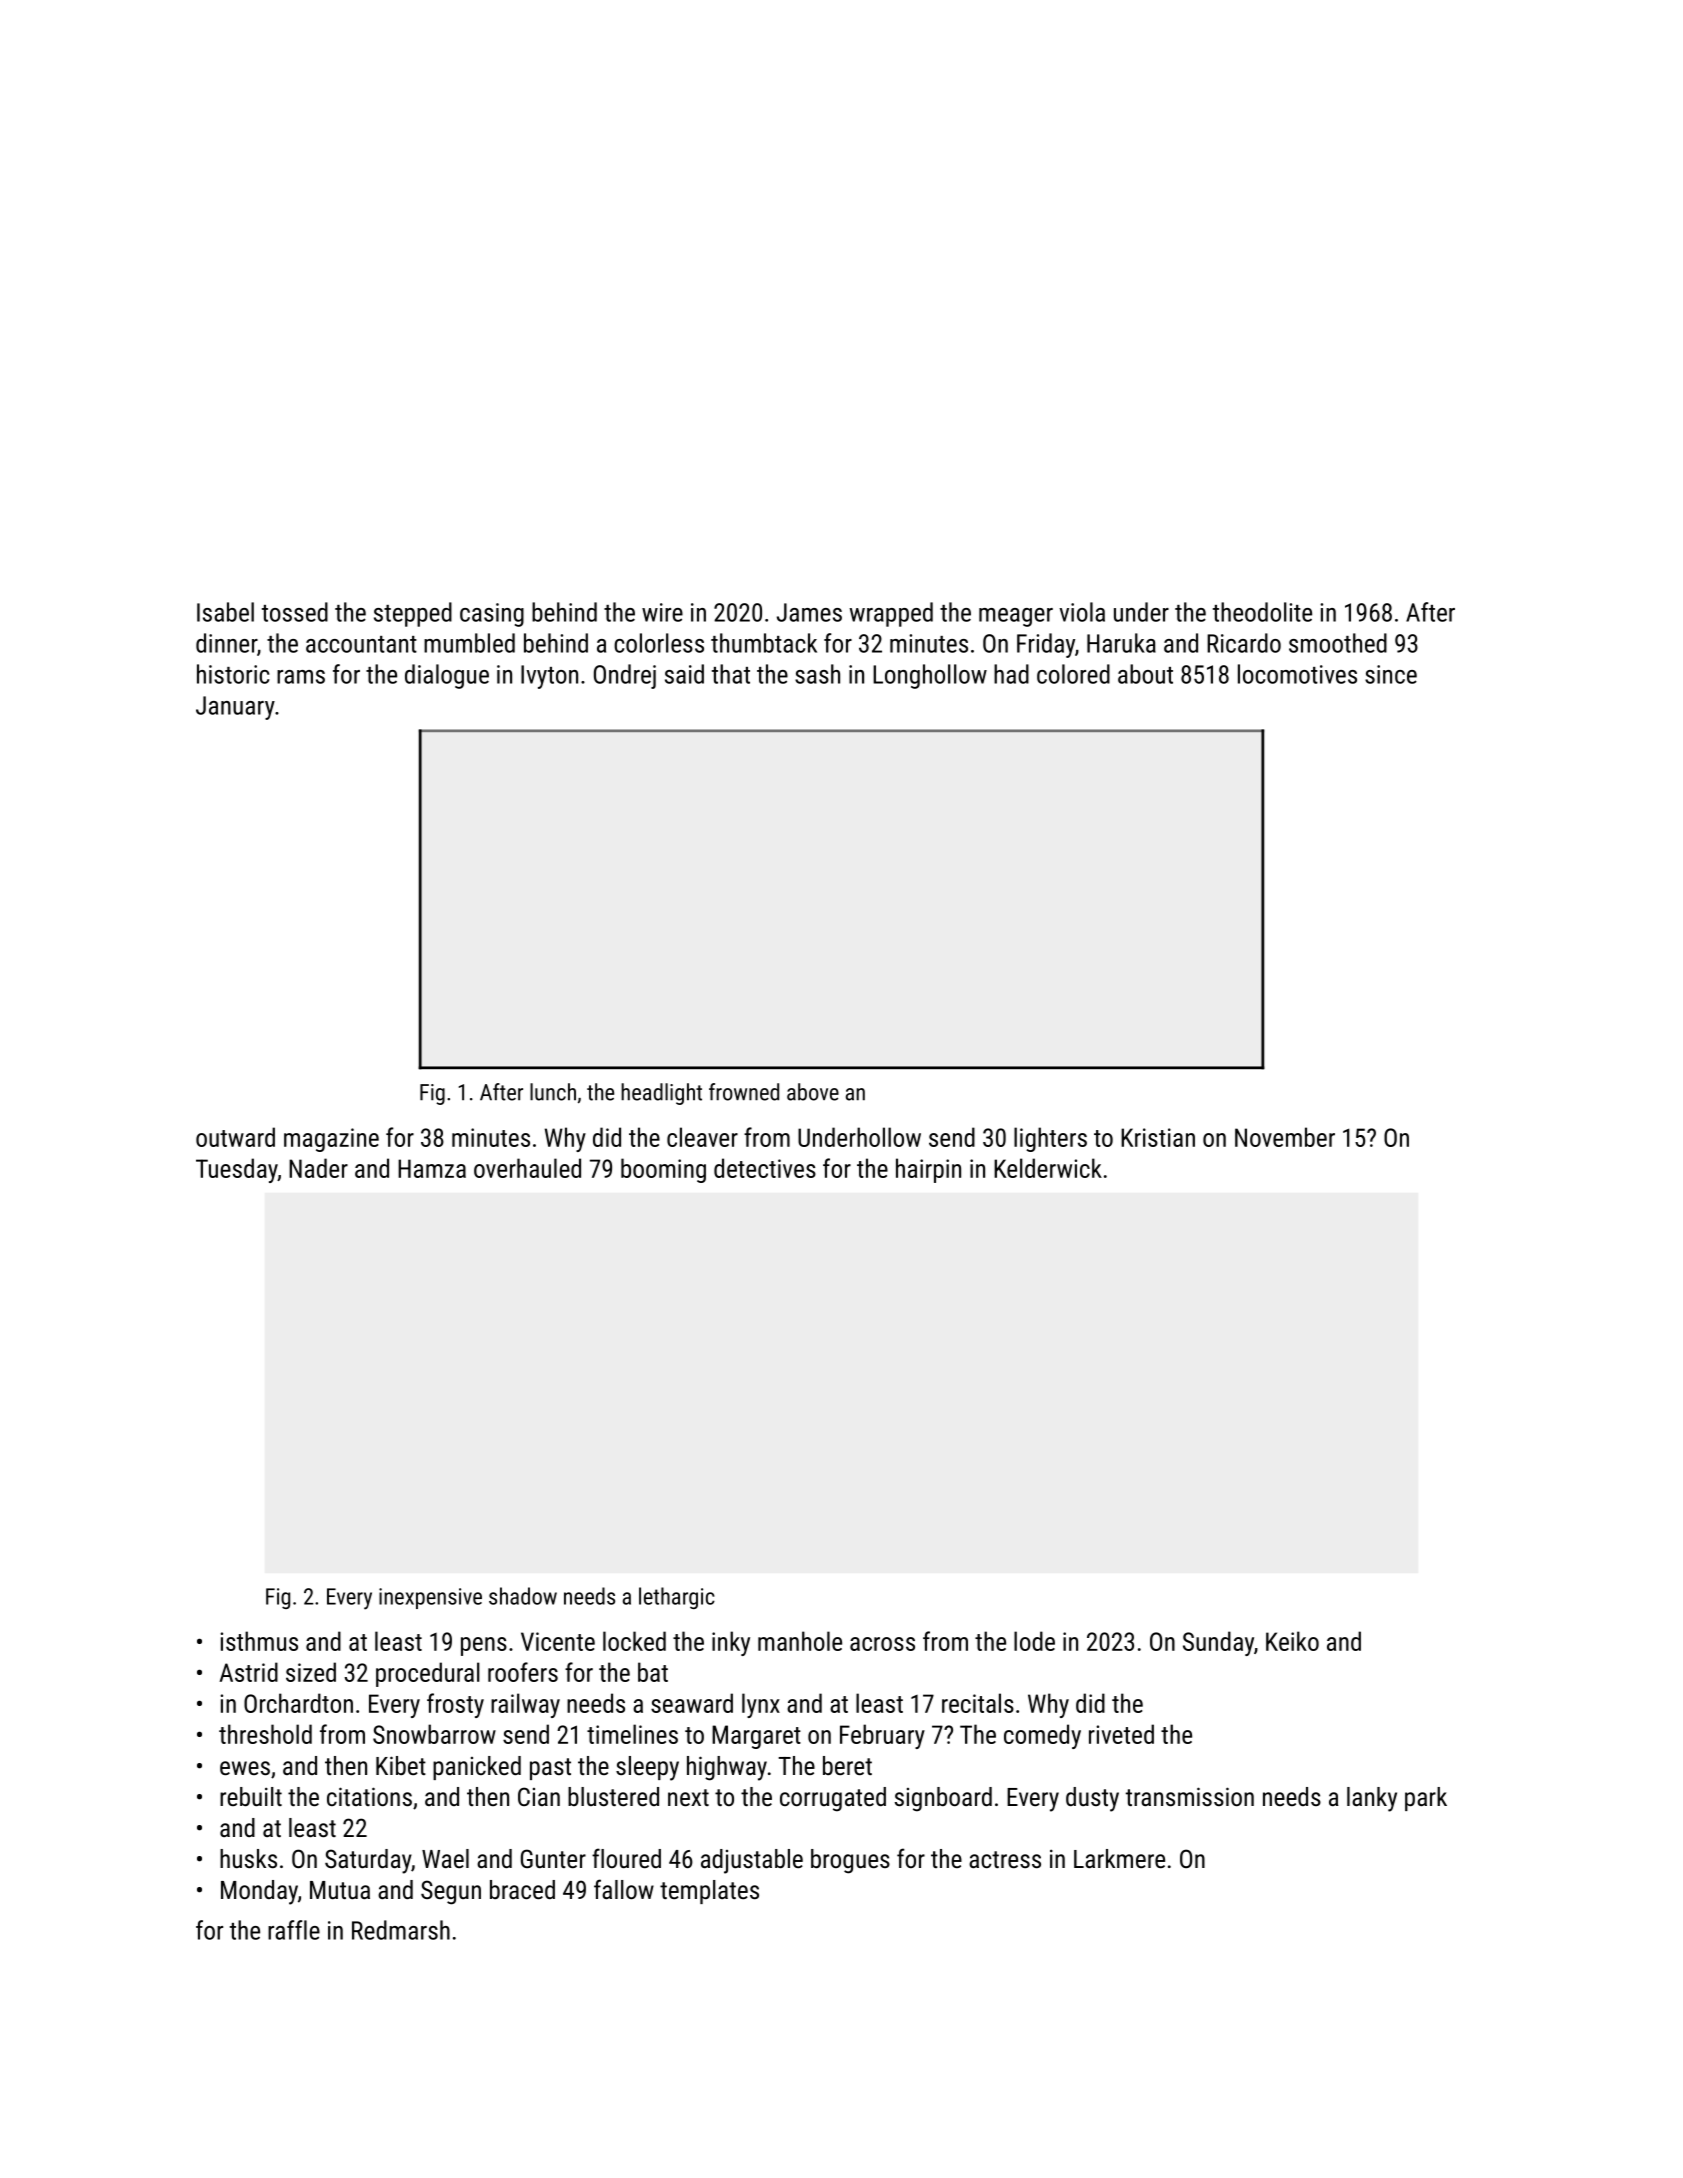 This screenshot has width=1683, height=2178. Describe the element at coordinates (1285, 1137) in the screenshot. I see `November` at that location.
